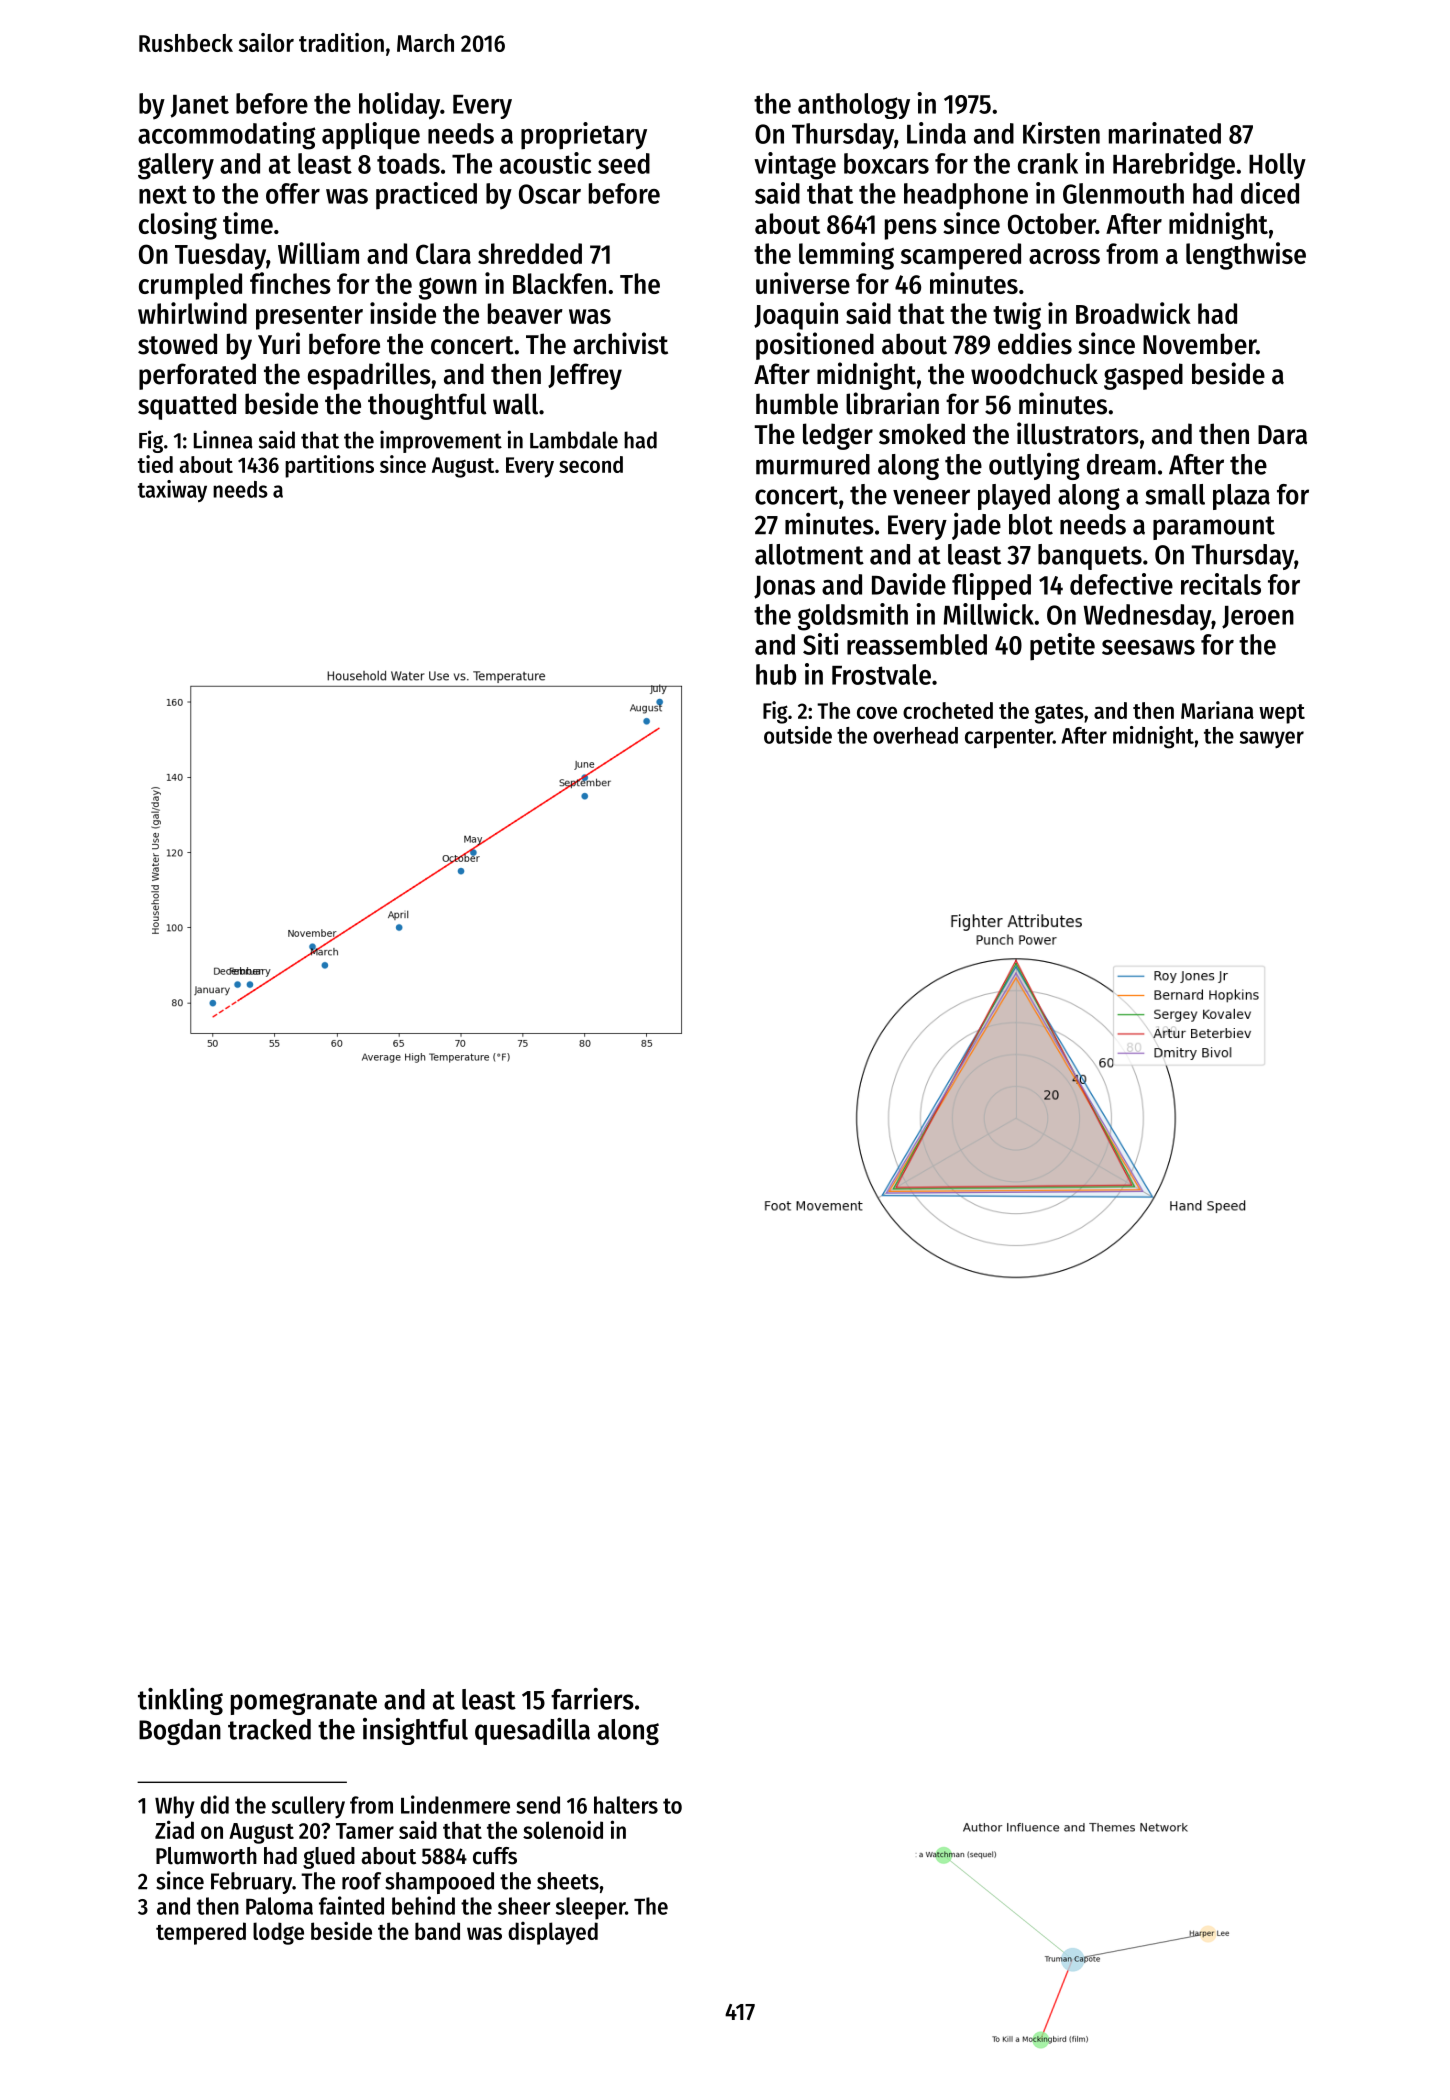 Image resolution: width=1450 pixels, height=2100 pixels. What do you see at coordinates (1282, 714) in the screenshot?
I see `wept` at bounding box center [1282, 714].
